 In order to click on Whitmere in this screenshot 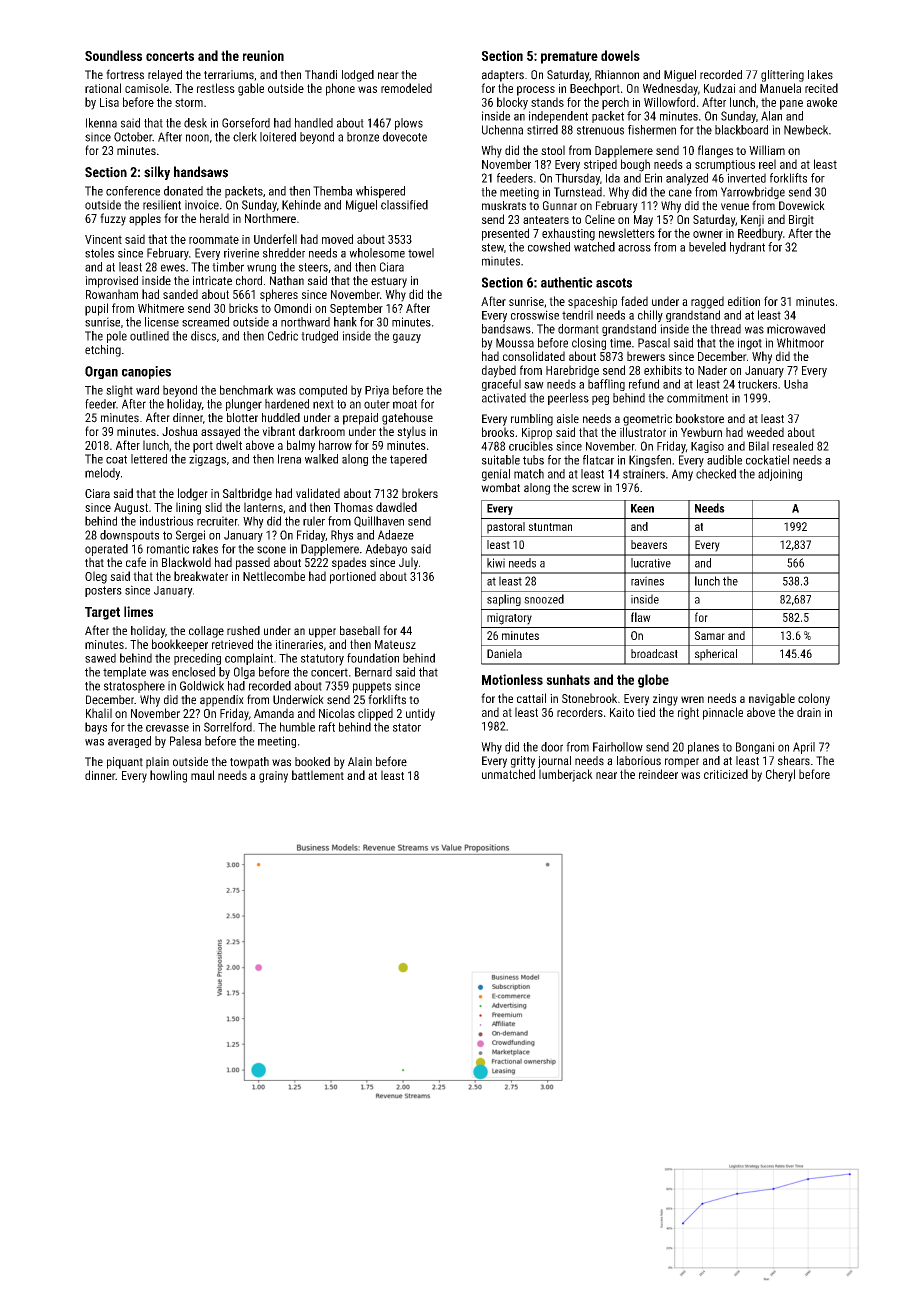, I will do `click(161, 308)`.
